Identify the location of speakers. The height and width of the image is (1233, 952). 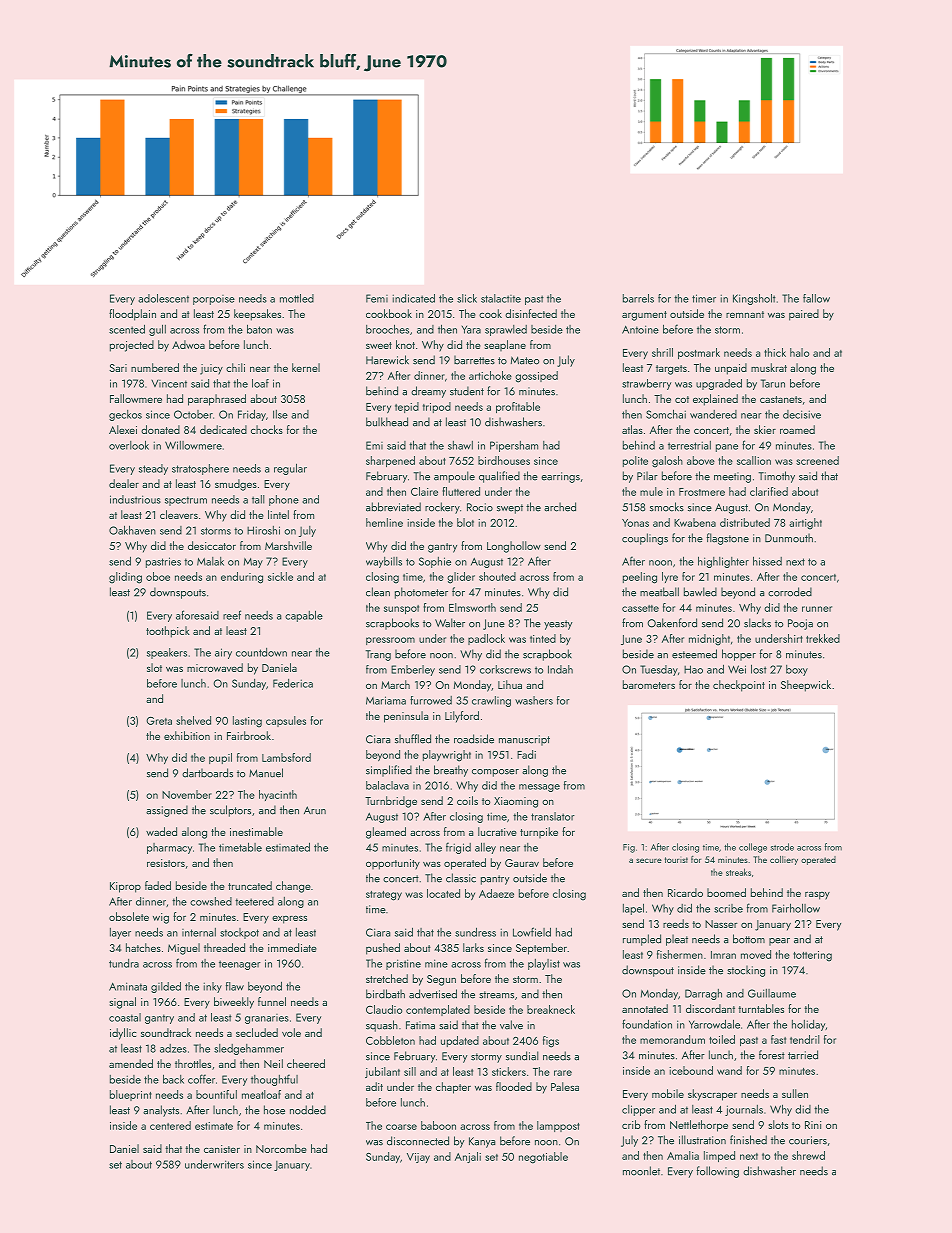
(167, 653).
